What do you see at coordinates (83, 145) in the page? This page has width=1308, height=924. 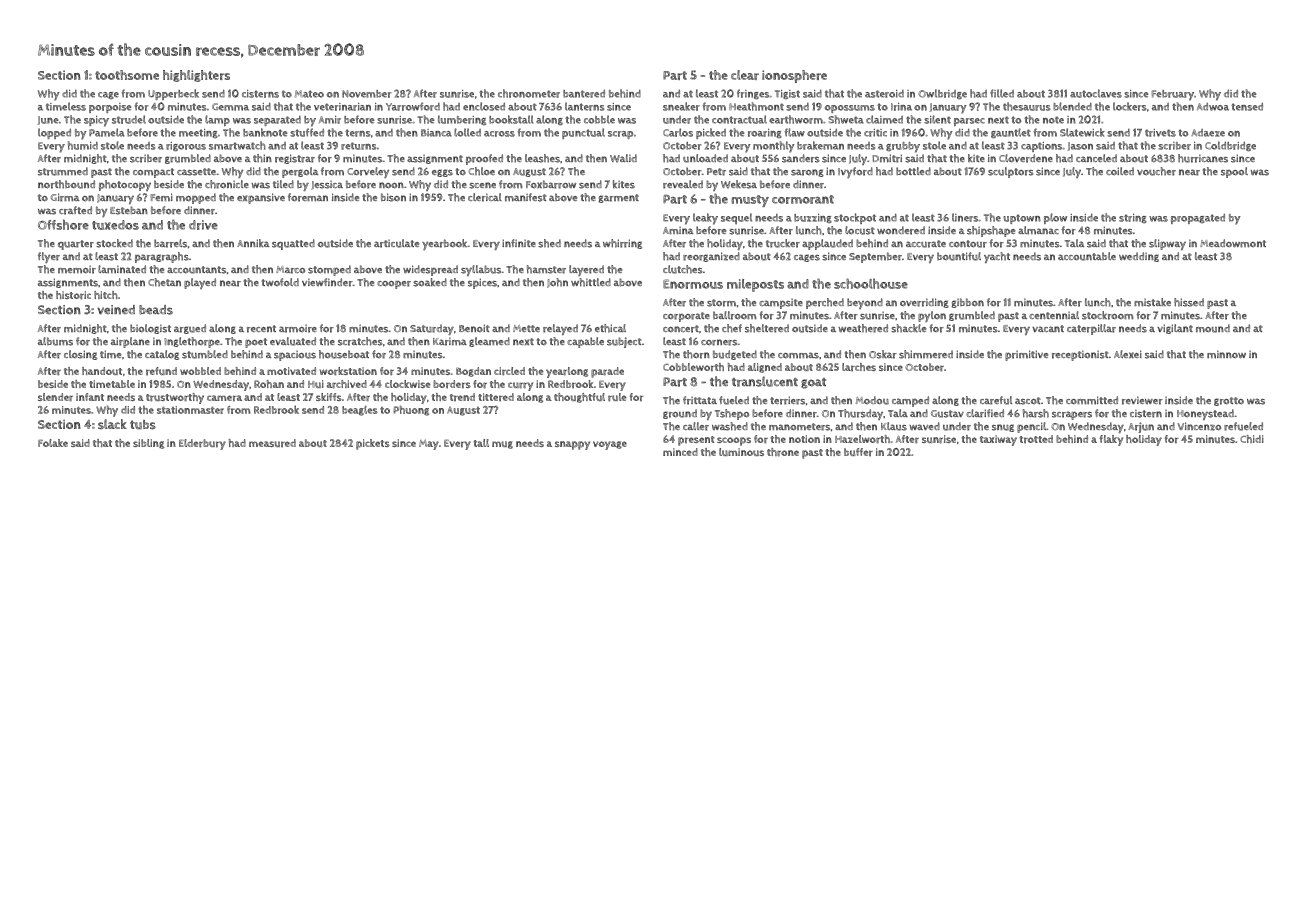 I see `humid` at bounding box center [83, 145].
